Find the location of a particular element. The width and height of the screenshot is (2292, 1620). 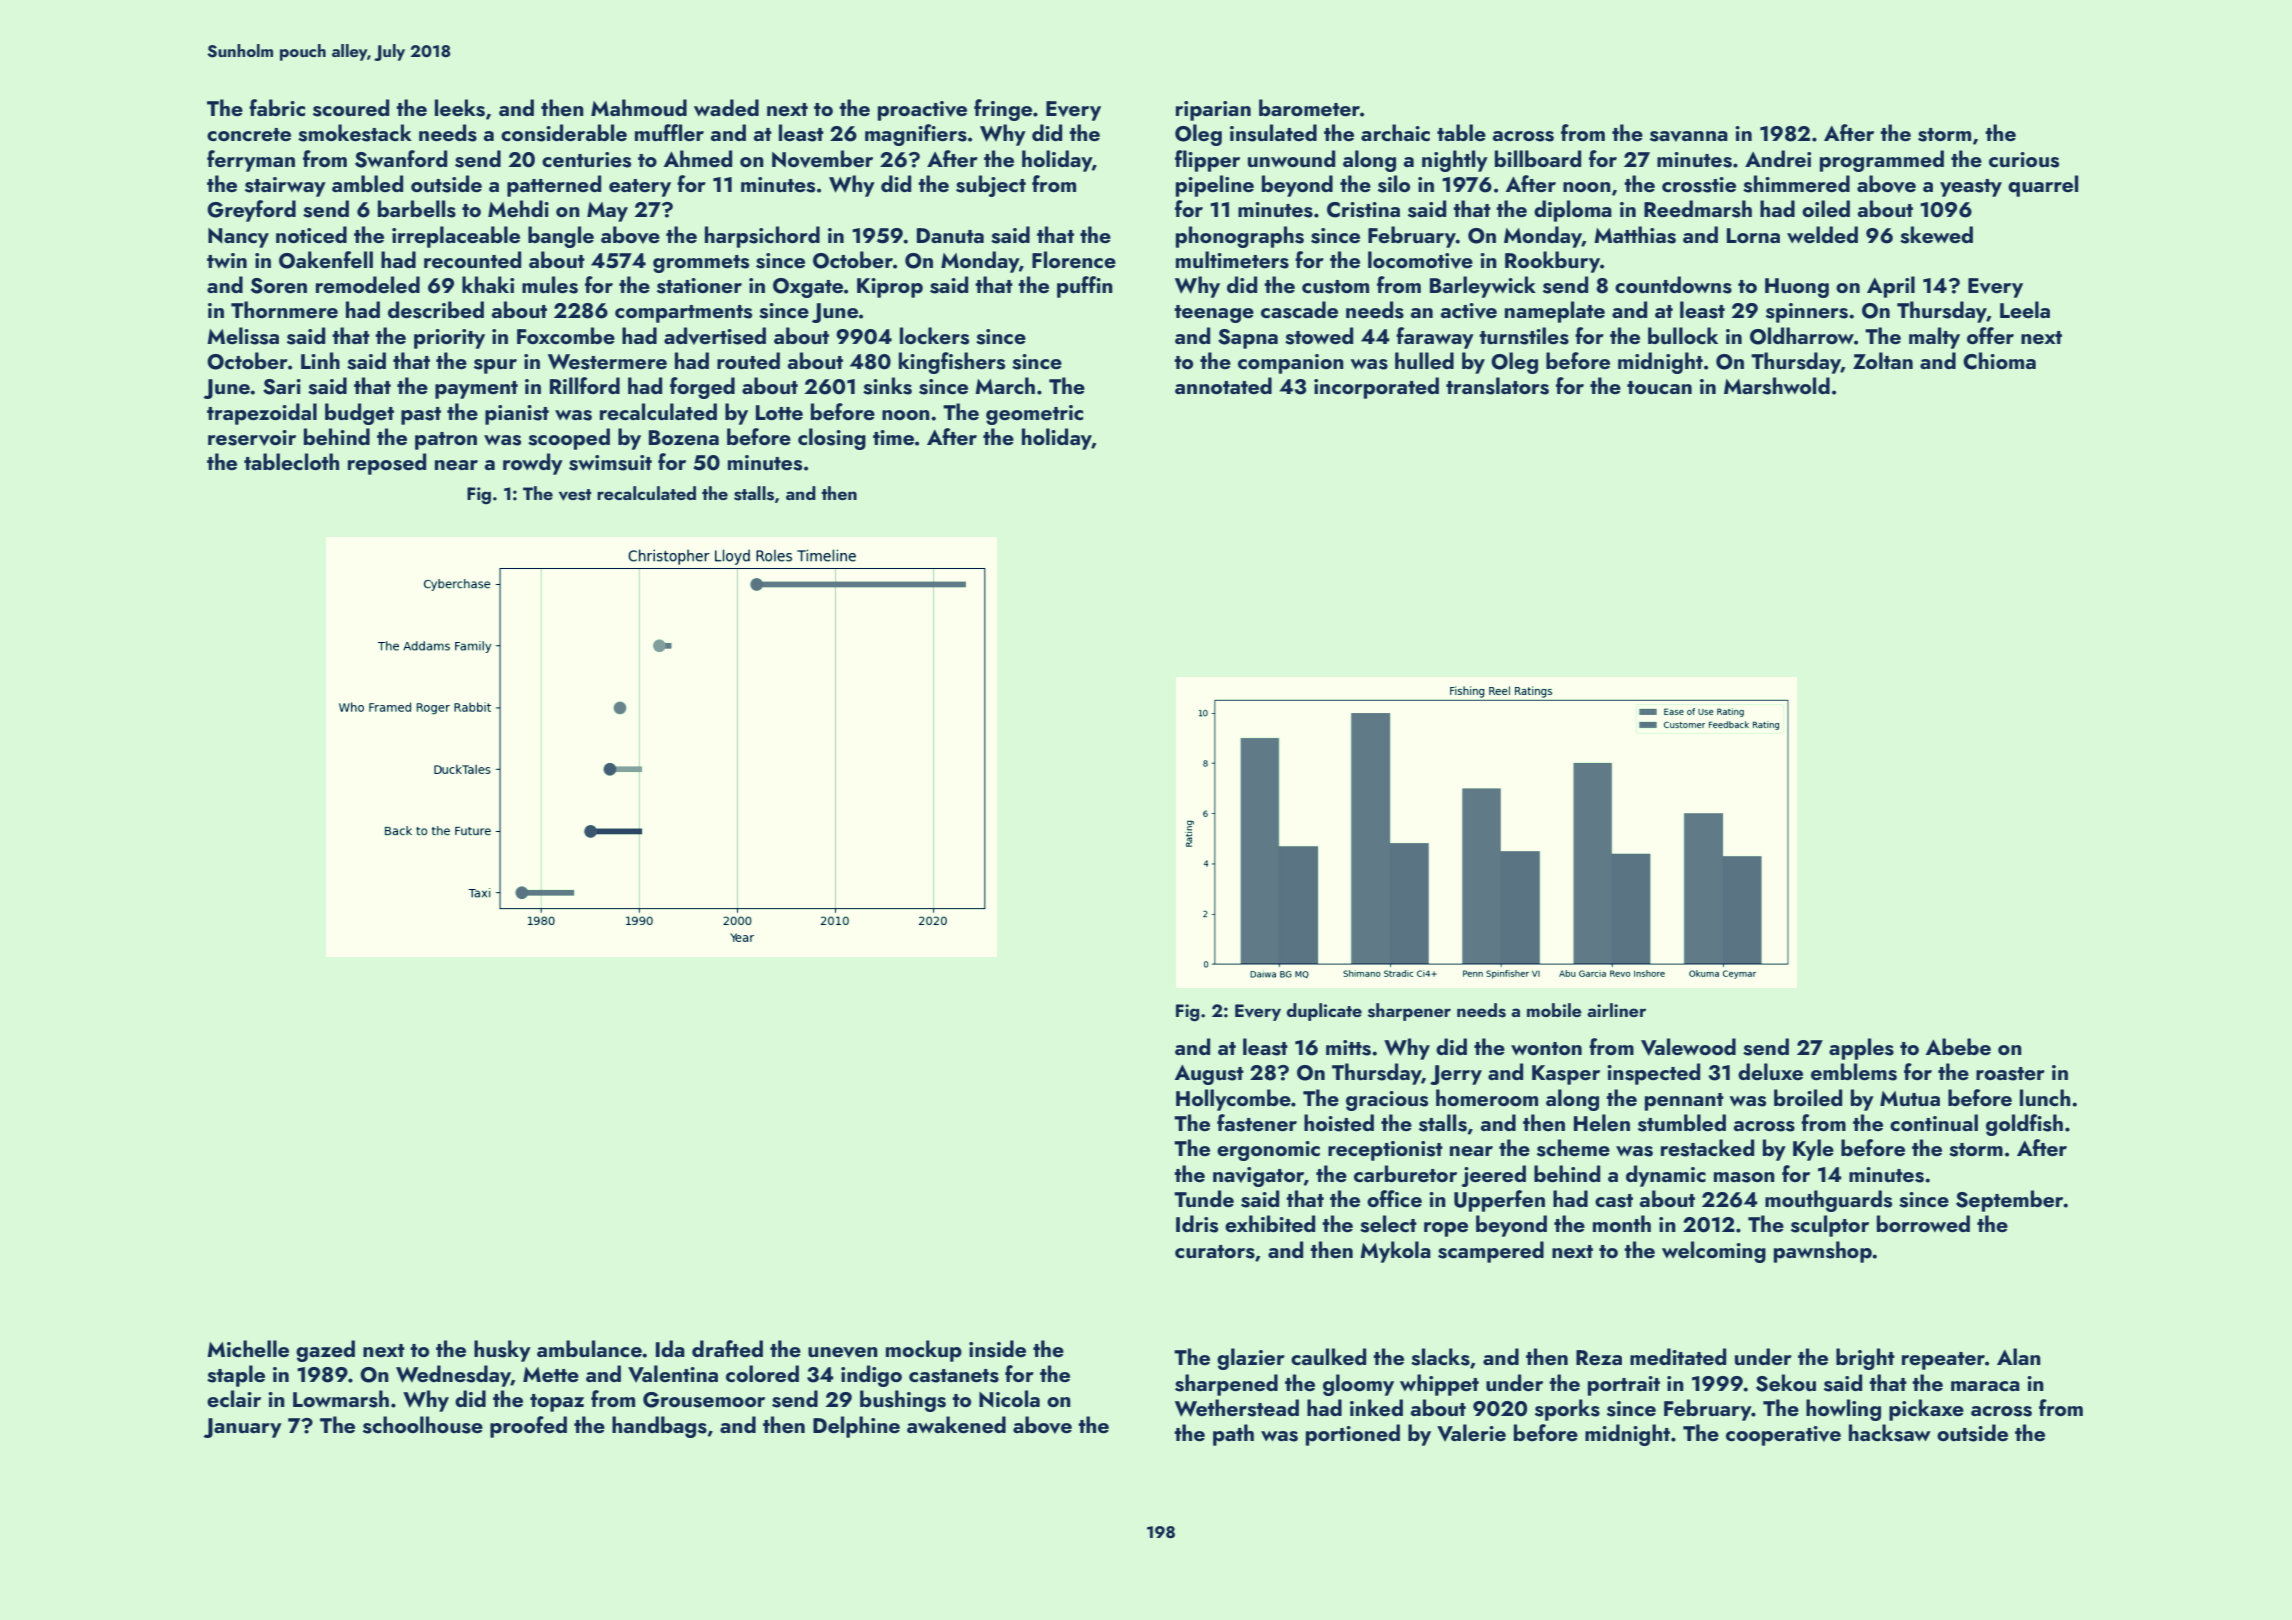

portioned is located at coordinates (1353, 1435).
